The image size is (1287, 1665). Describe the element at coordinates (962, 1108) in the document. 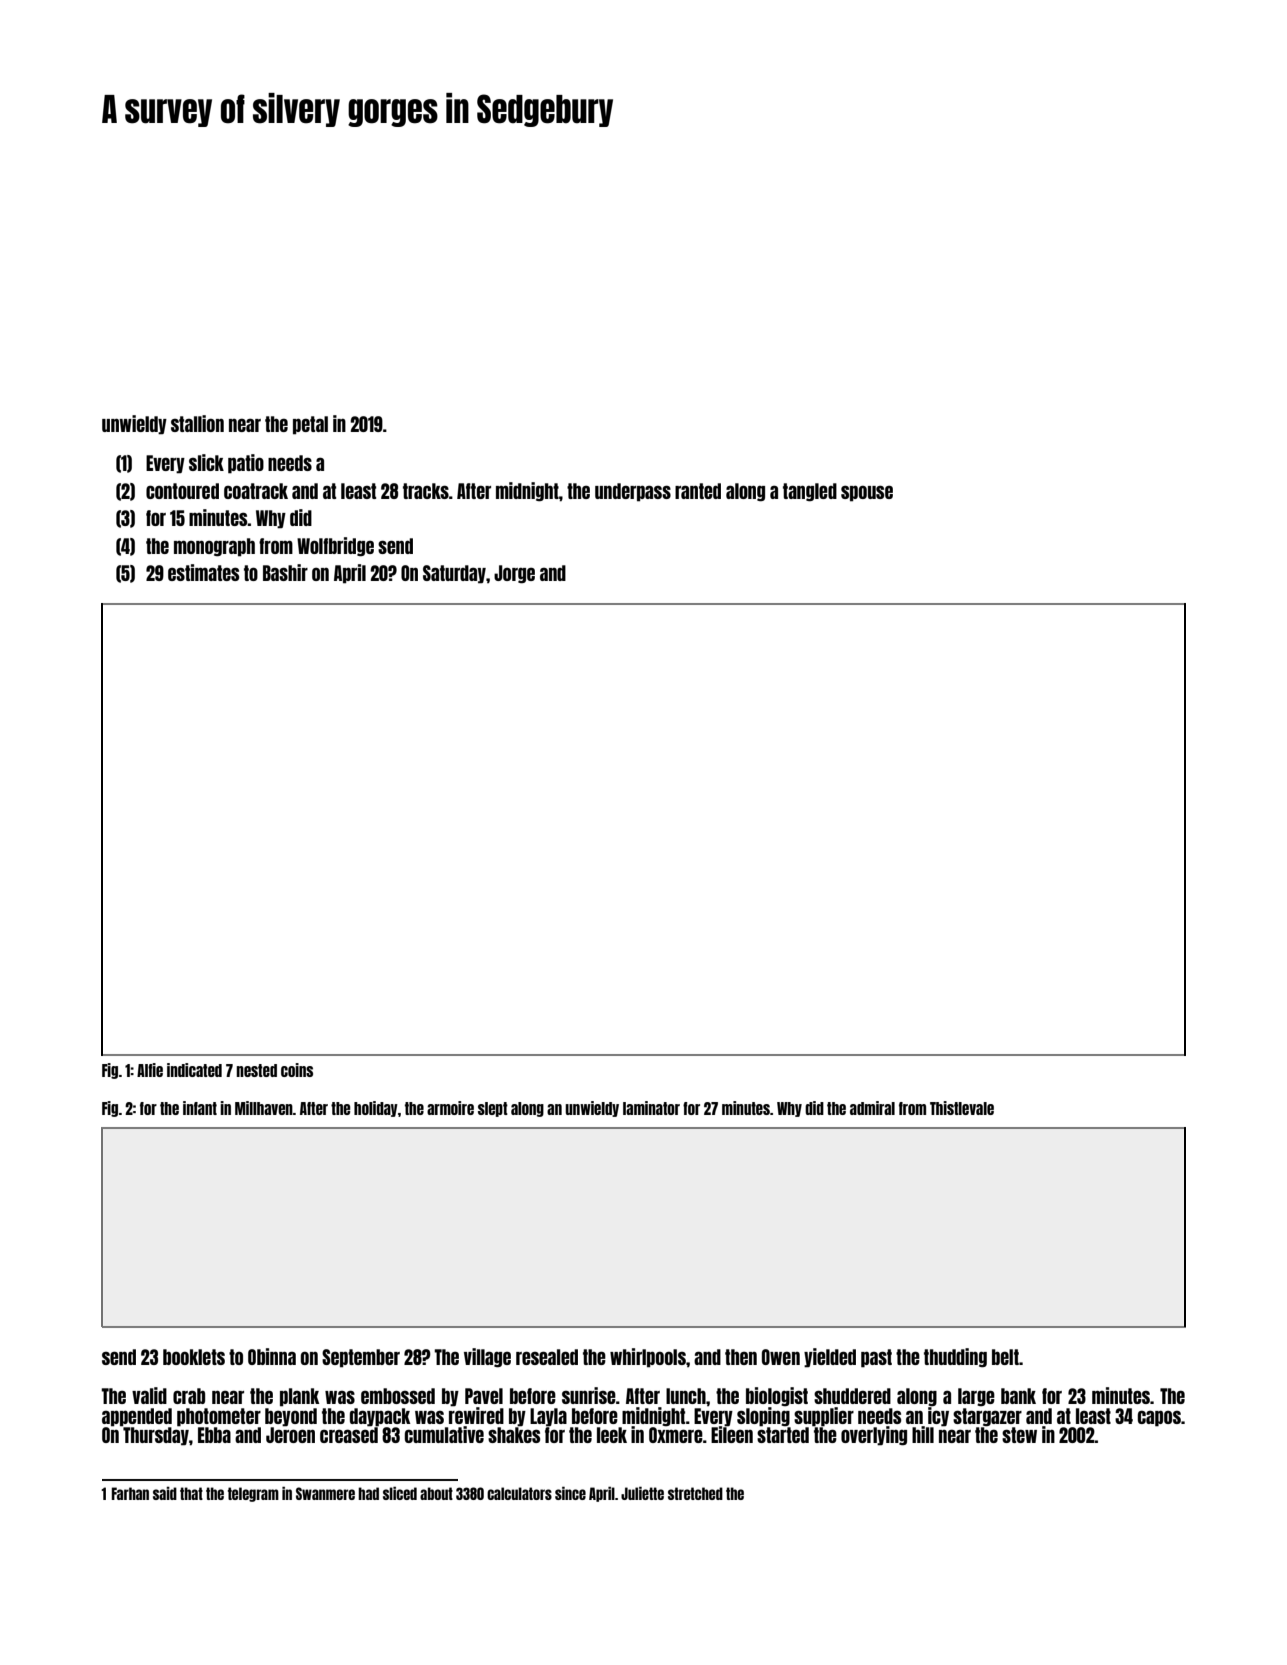

I see `Thistlevale` at that location.
